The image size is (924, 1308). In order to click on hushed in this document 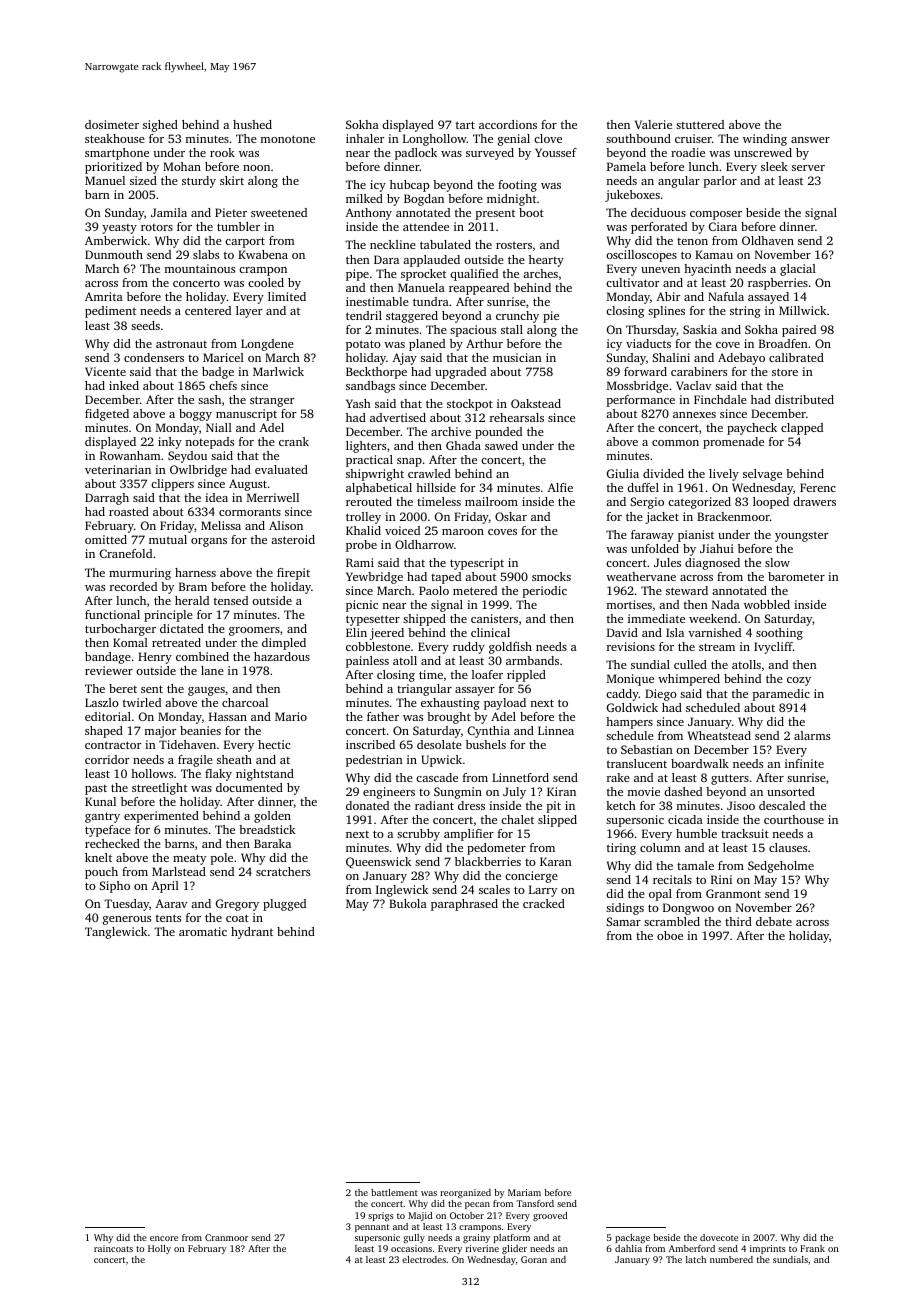, I will do `click(252, 124)`.
